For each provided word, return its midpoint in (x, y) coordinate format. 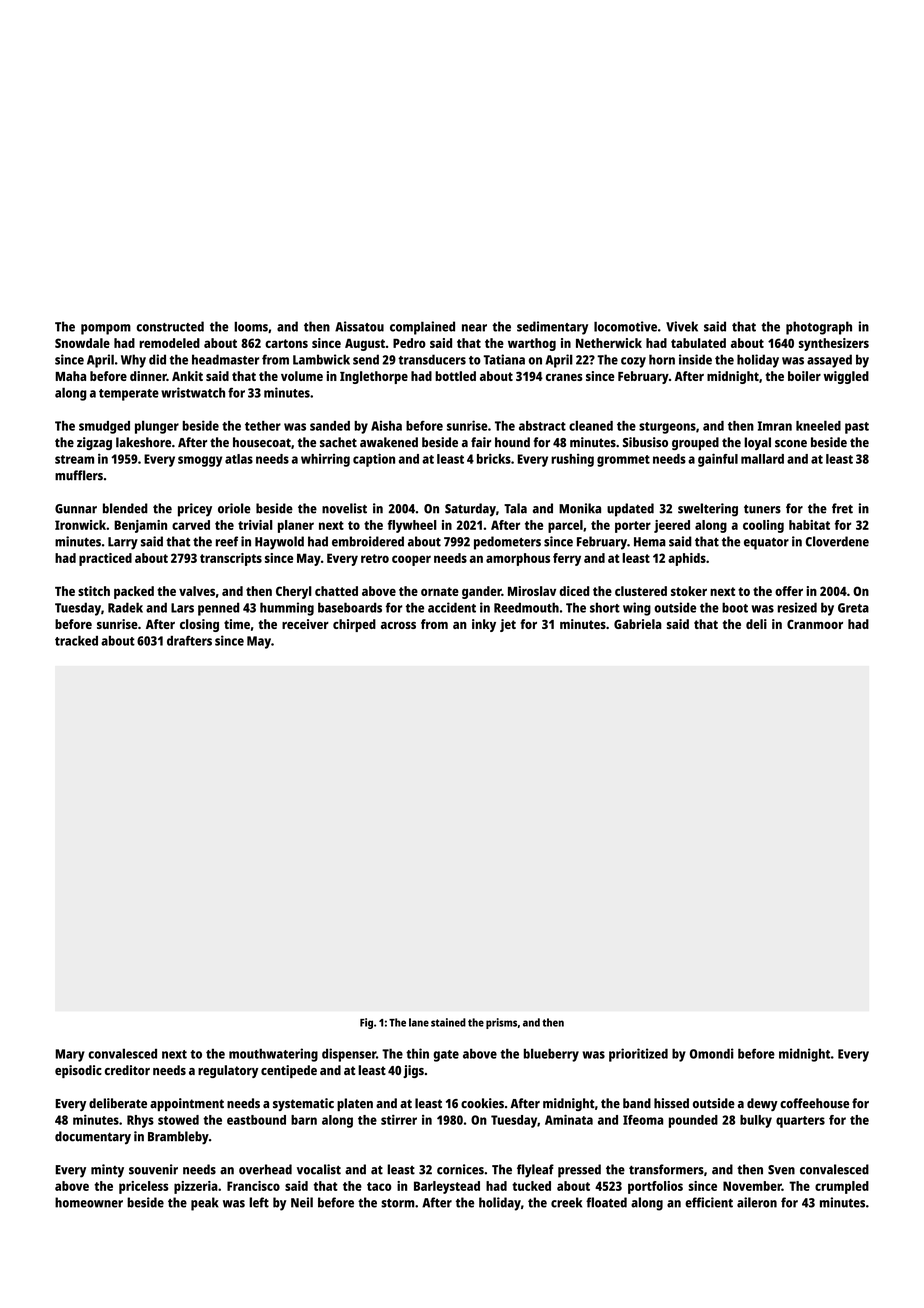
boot (735, 607)
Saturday (470, 510)
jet (508, 625)
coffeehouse (814, 1103)
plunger (157, 427)
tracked (76, 641)
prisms (501, 1023)
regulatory (228, 1071)
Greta (853, 608)
